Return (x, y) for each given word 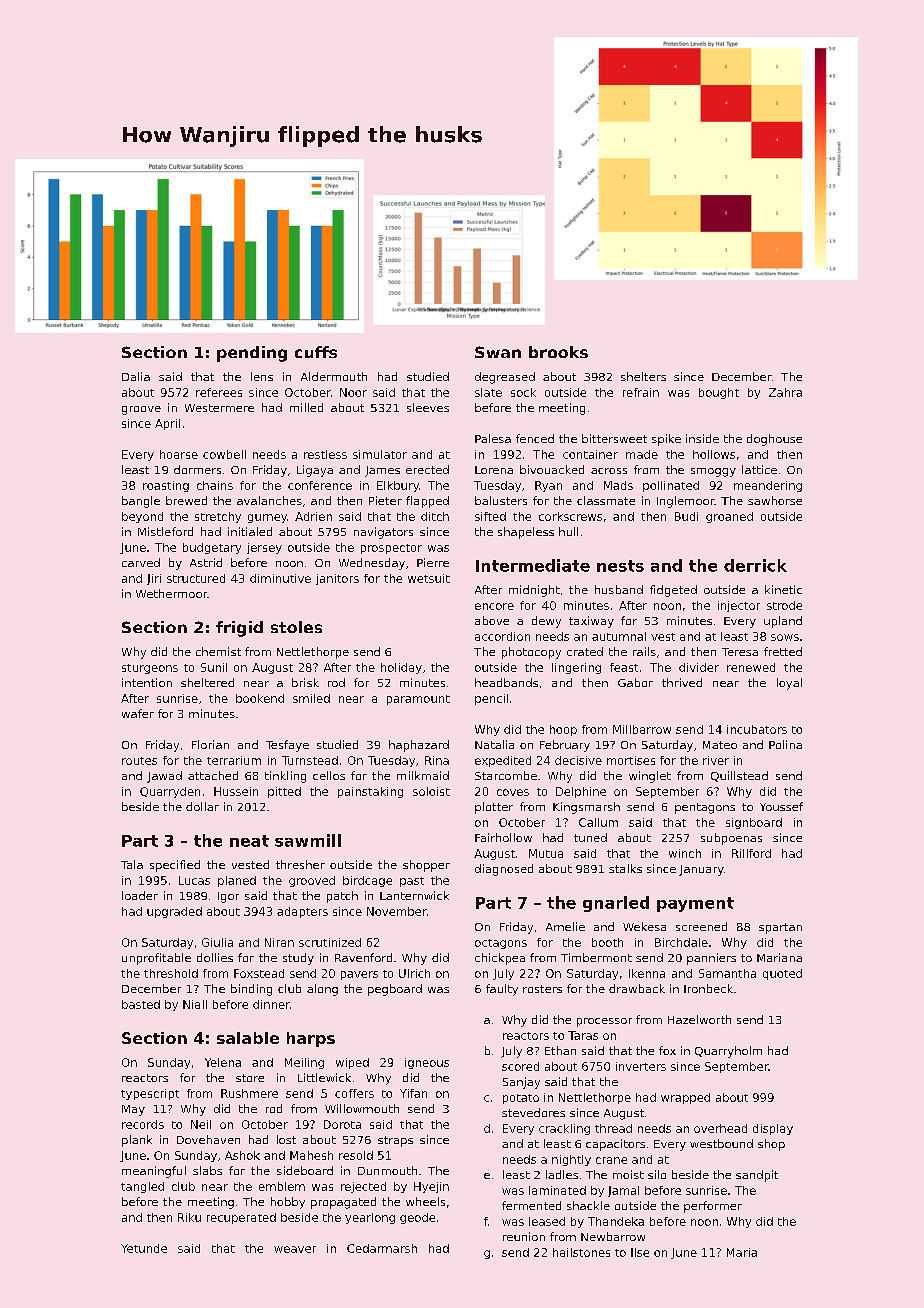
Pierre (433, 562)
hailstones (581, 1252)
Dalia (136, 376)
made (642, 454)
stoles (296, 627)
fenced (535, 438)
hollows (714, 454)
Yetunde (144, 1248)
